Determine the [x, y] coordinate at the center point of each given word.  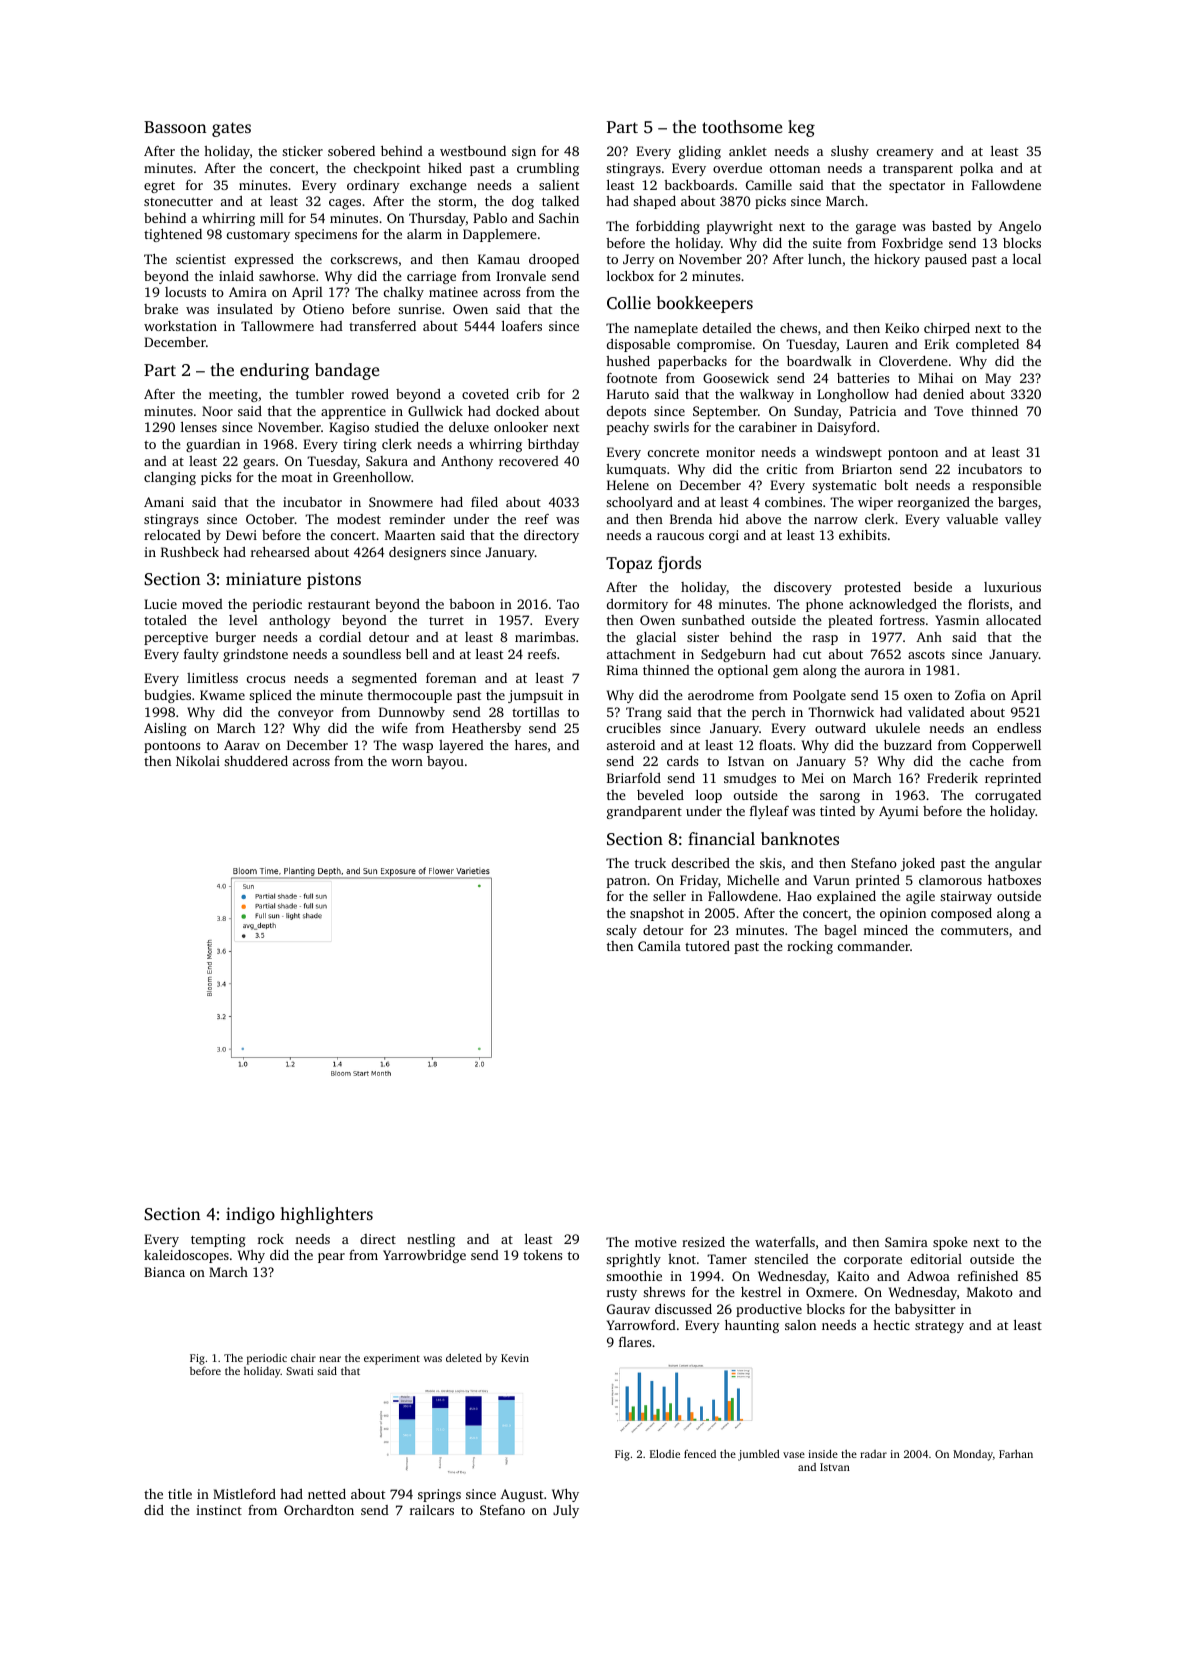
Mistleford [244, 1494]
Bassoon [175, 127]
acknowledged [893, 605]
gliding [700, 152]
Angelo [1019, 227]
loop [709, 796]
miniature [263, 578]
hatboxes [1014, 880]
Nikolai [198, 761]
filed [484, 502]
